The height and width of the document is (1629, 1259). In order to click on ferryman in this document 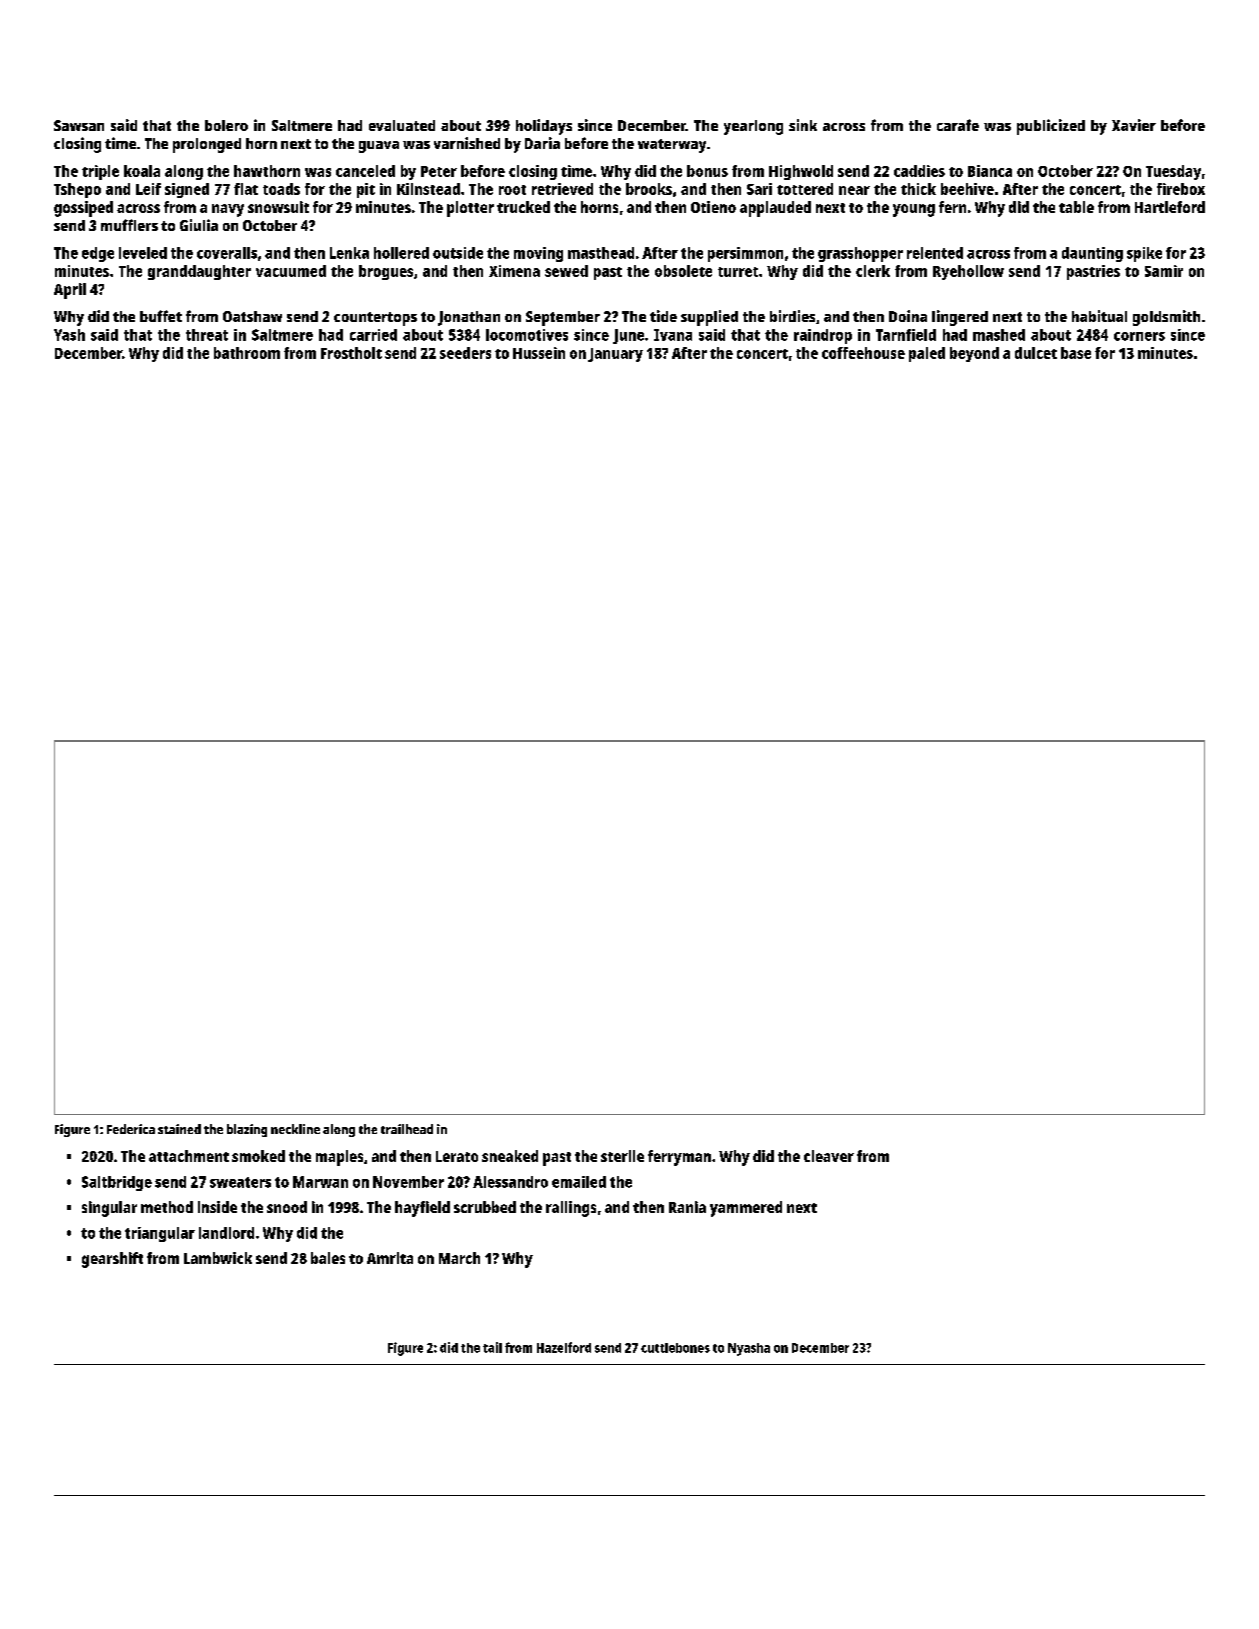, I will do `click(679, 1158)`.
